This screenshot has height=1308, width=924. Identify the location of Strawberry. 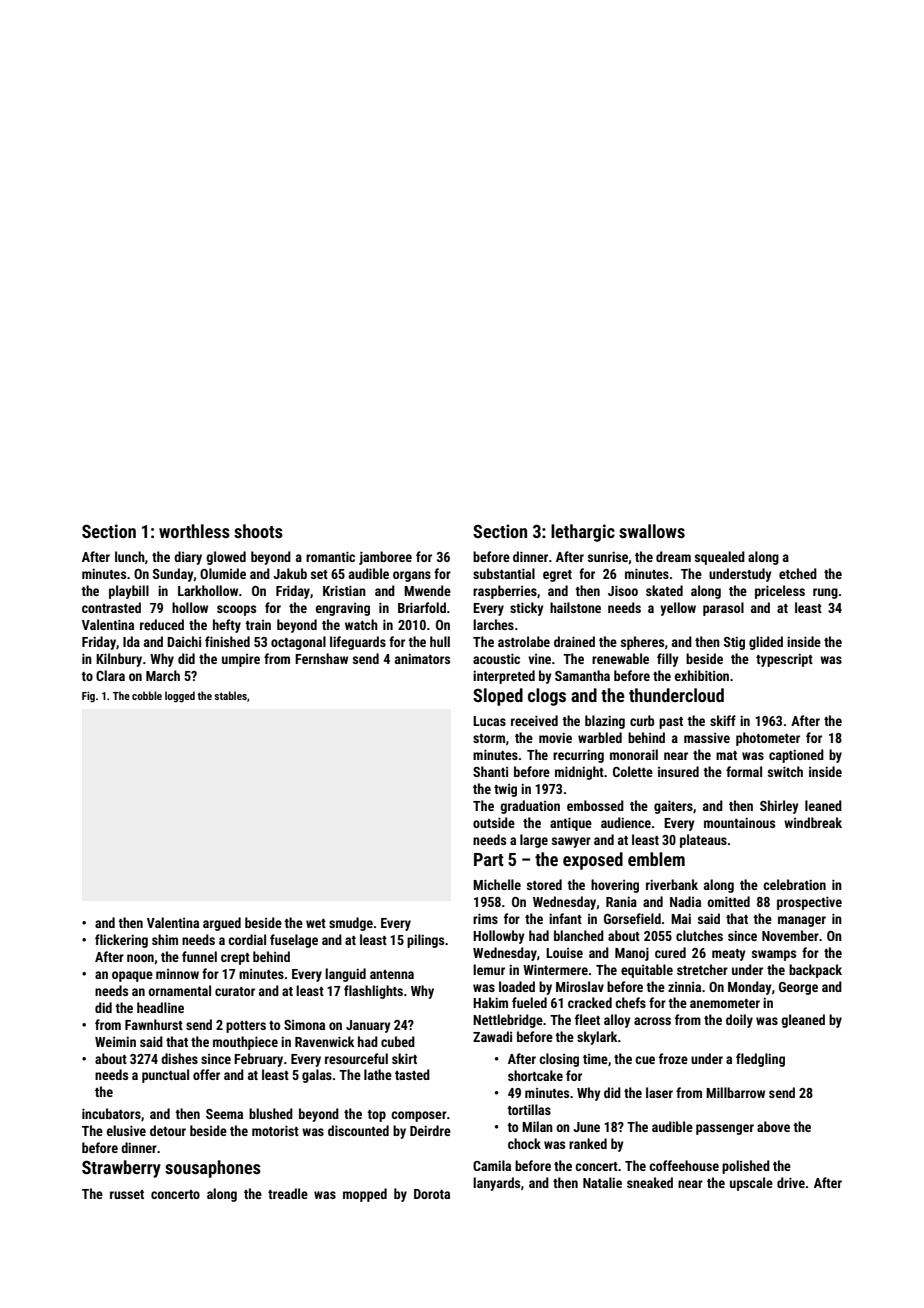
(121, 1169).
